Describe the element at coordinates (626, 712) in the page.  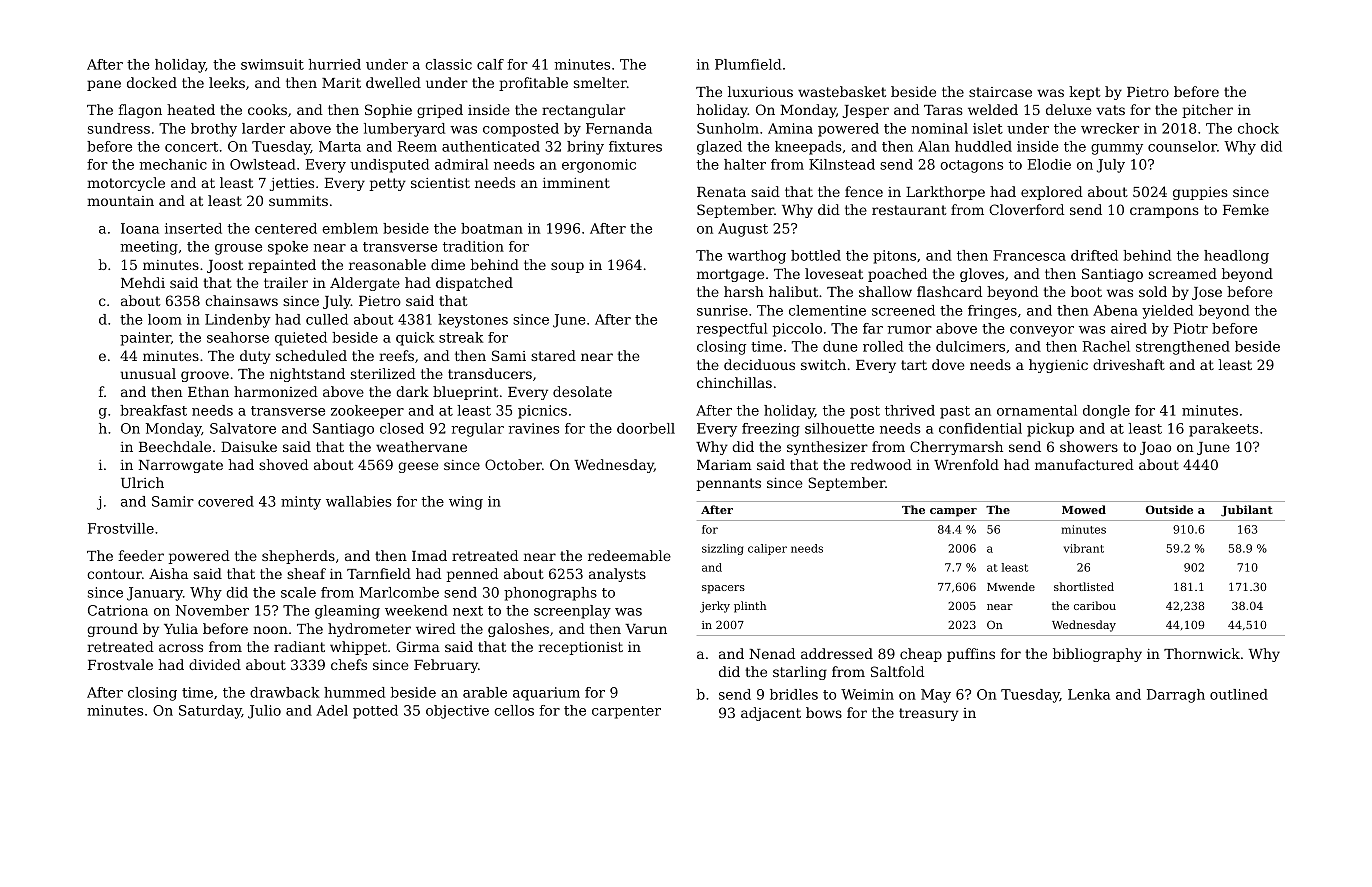
I see `carpenter` at that location.
